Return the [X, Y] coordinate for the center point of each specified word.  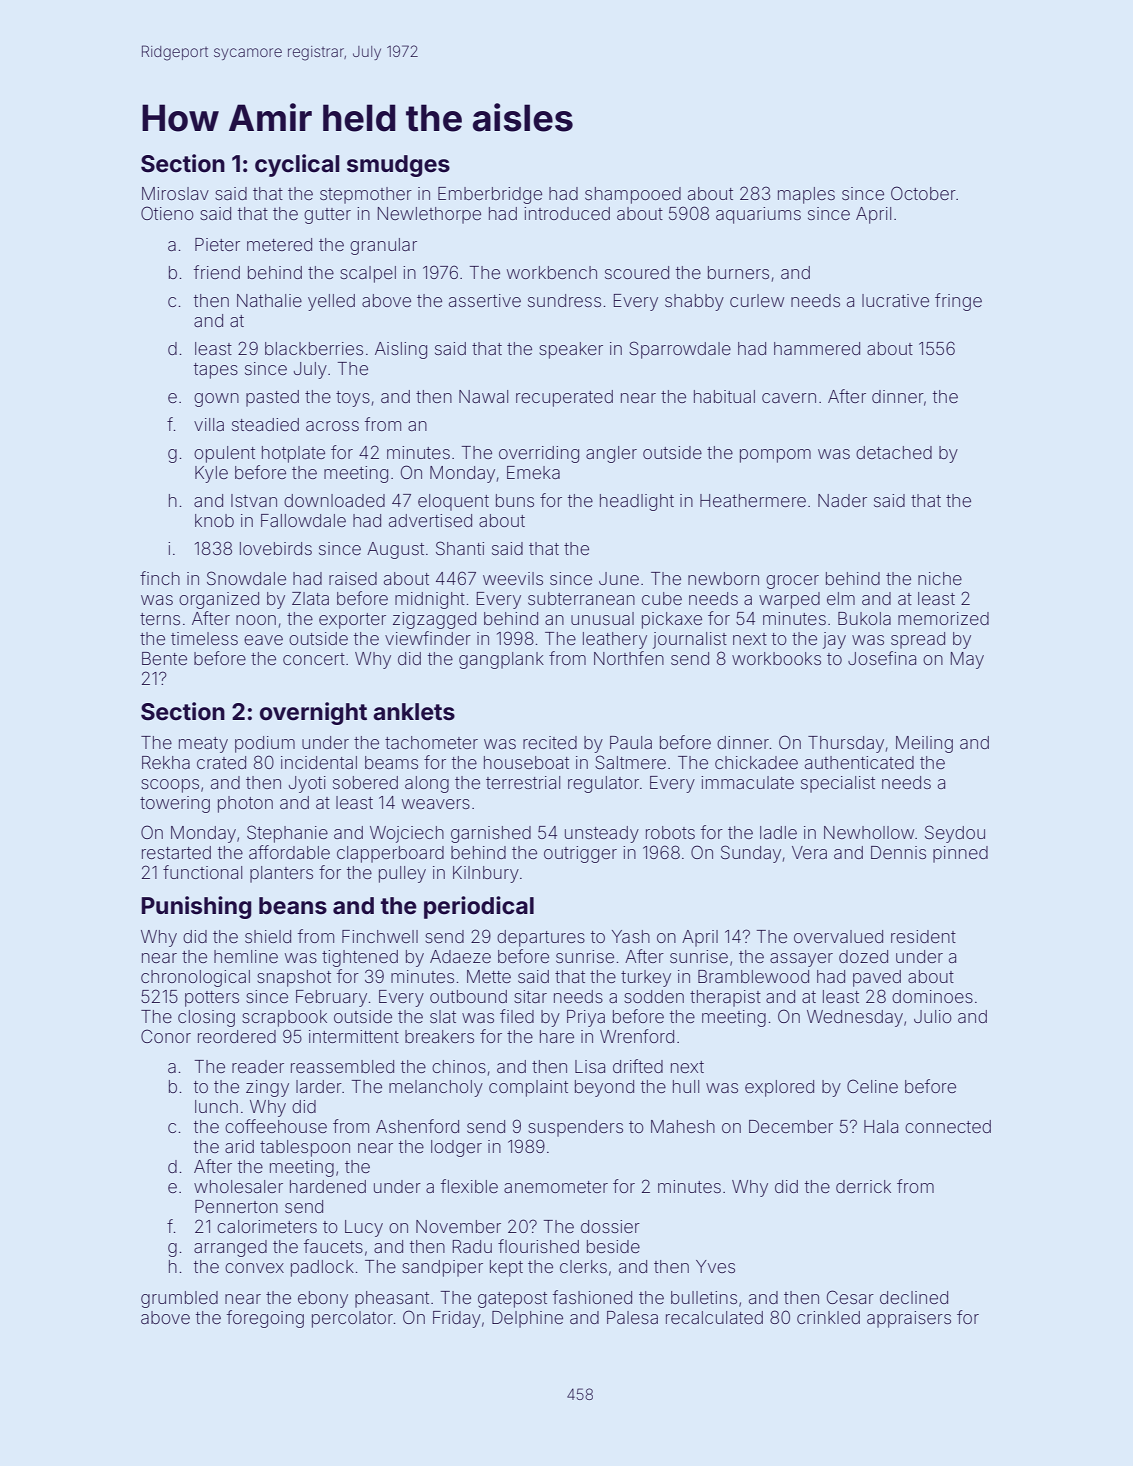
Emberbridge [490, 195]
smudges [398, 166]
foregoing [265, 1319]
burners [738, 272]
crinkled [828, 1317]
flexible [469, 1186]
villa [209, 424]
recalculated [714, 1317]
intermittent [354, 1036]
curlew [757, 300]
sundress [564, 300]
